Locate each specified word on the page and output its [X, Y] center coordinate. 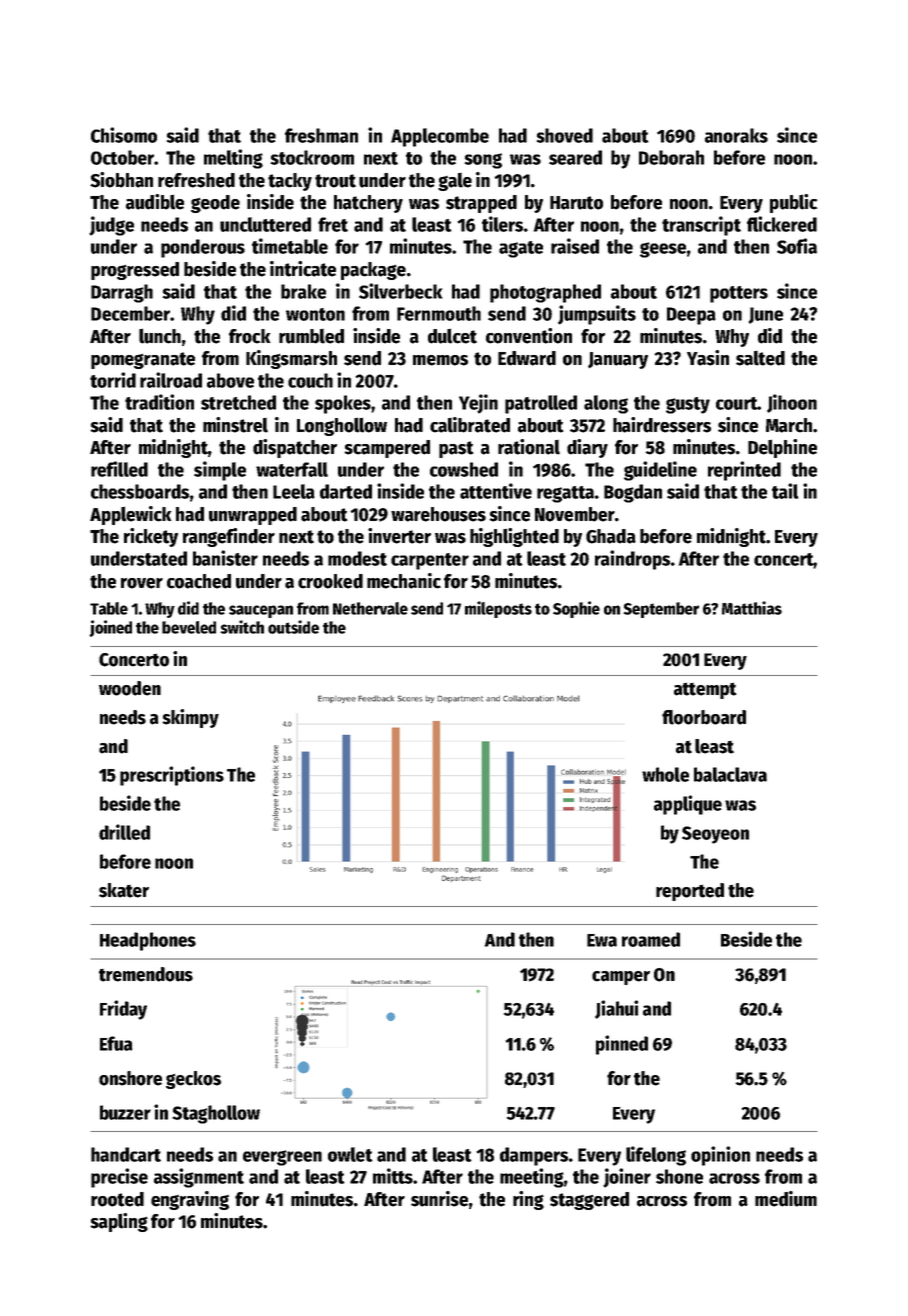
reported [690, 892]
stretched [238, 402]
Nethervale [370, 608]
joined [110, 628]
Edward [527, 358]
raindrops [632, 560]
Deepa [691, 316]
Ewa [602, 940]
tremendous [146, 974]
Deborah [671, 157]
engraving [190, 1200]
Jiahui [616, 1009]
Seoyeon [715, 835]
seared [575, 157]
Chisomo [124, 135]
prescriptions [172, 776]
